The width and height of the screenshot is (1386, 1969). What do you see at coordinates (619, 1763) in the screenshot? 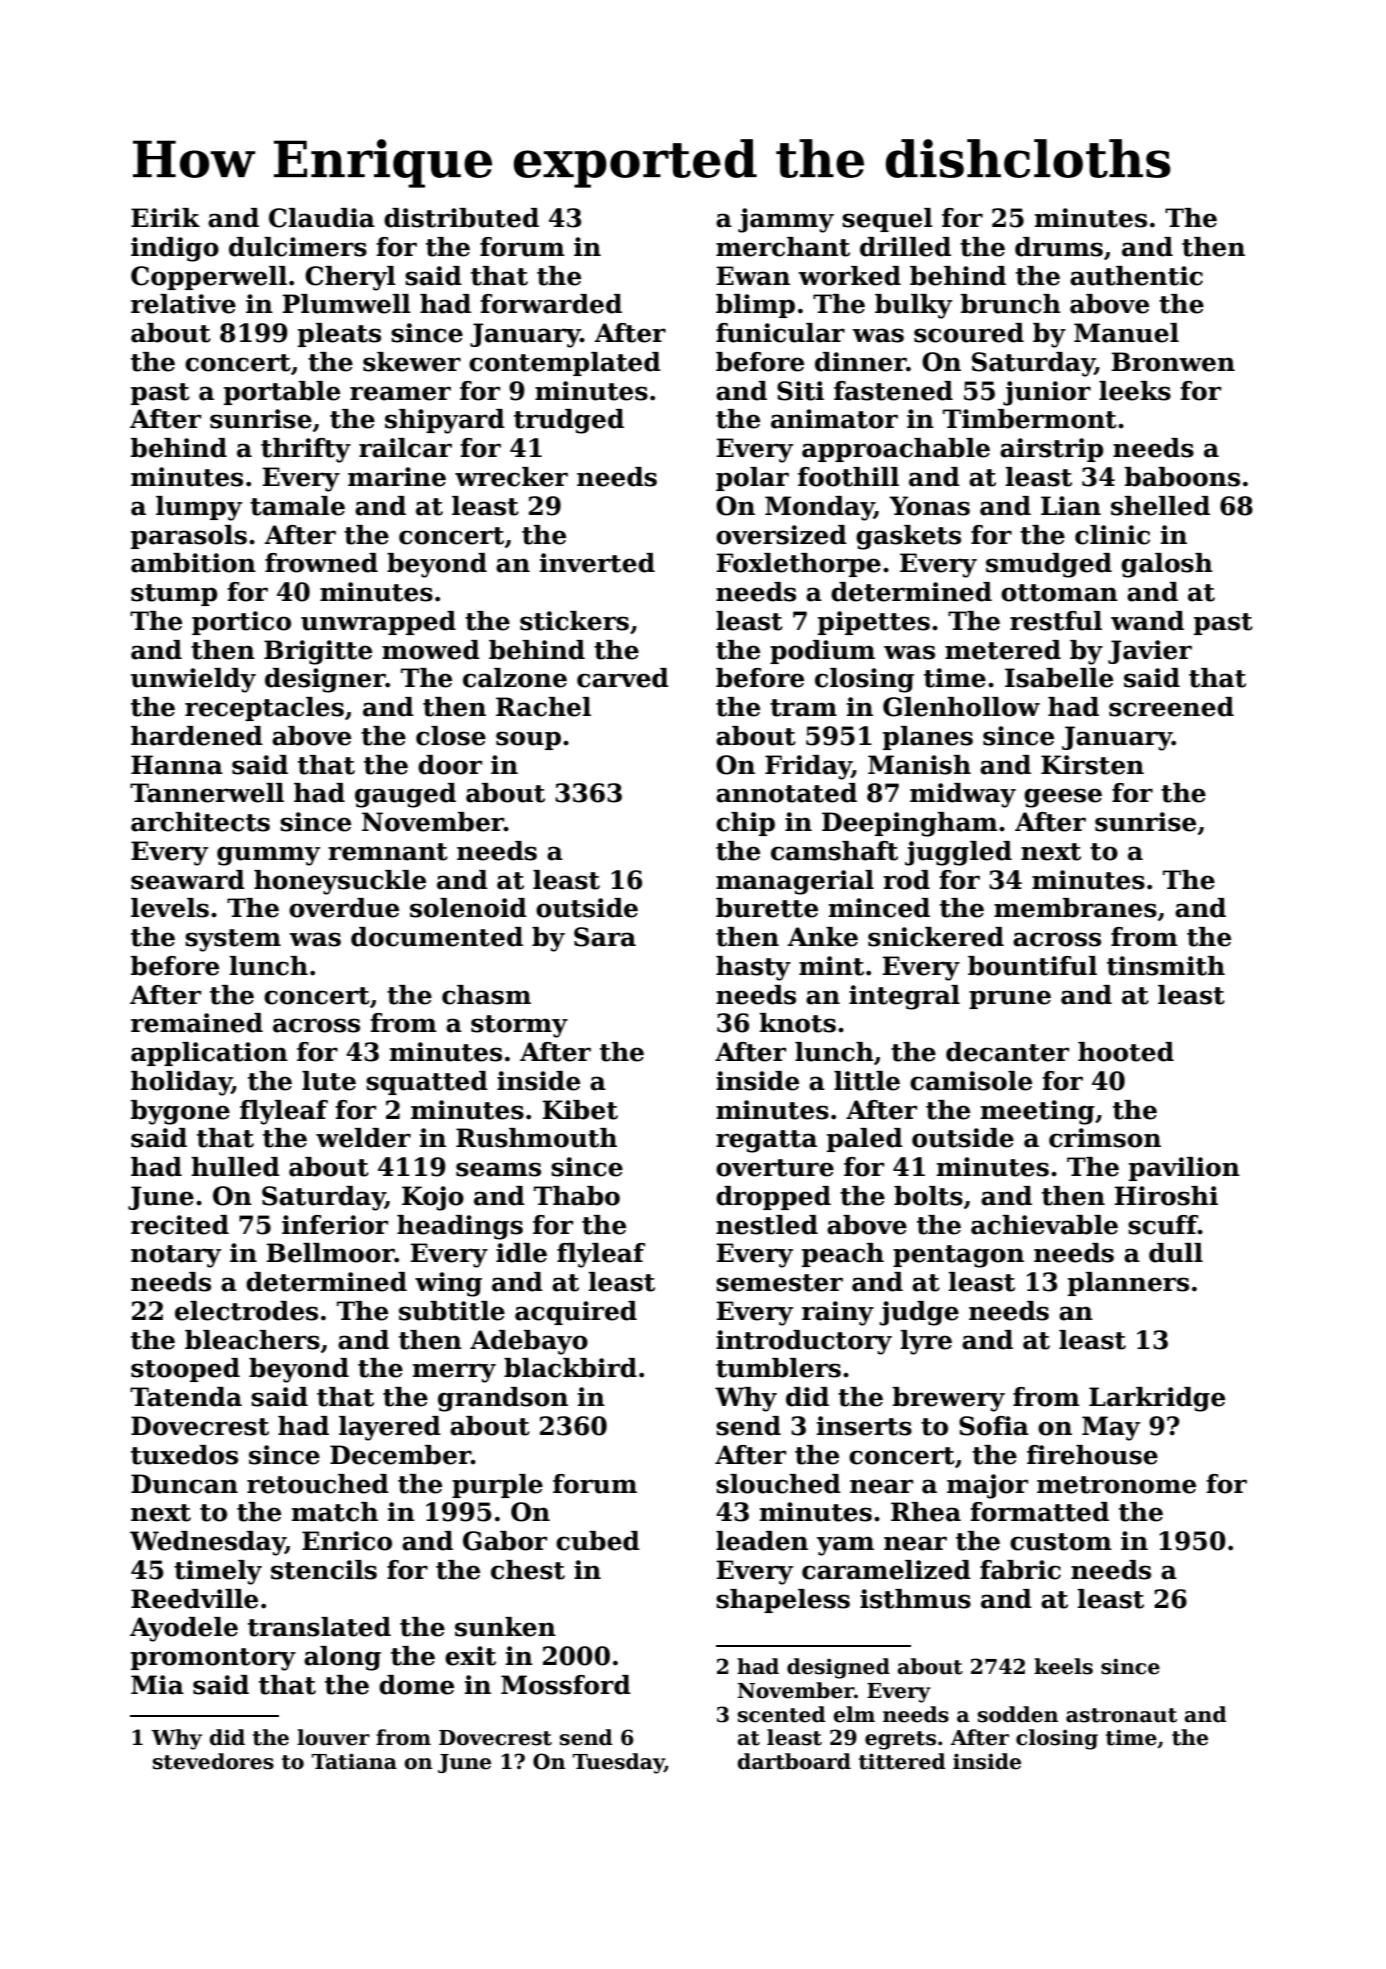
I see `Tuesday` at bounding box center [619, 1763].
